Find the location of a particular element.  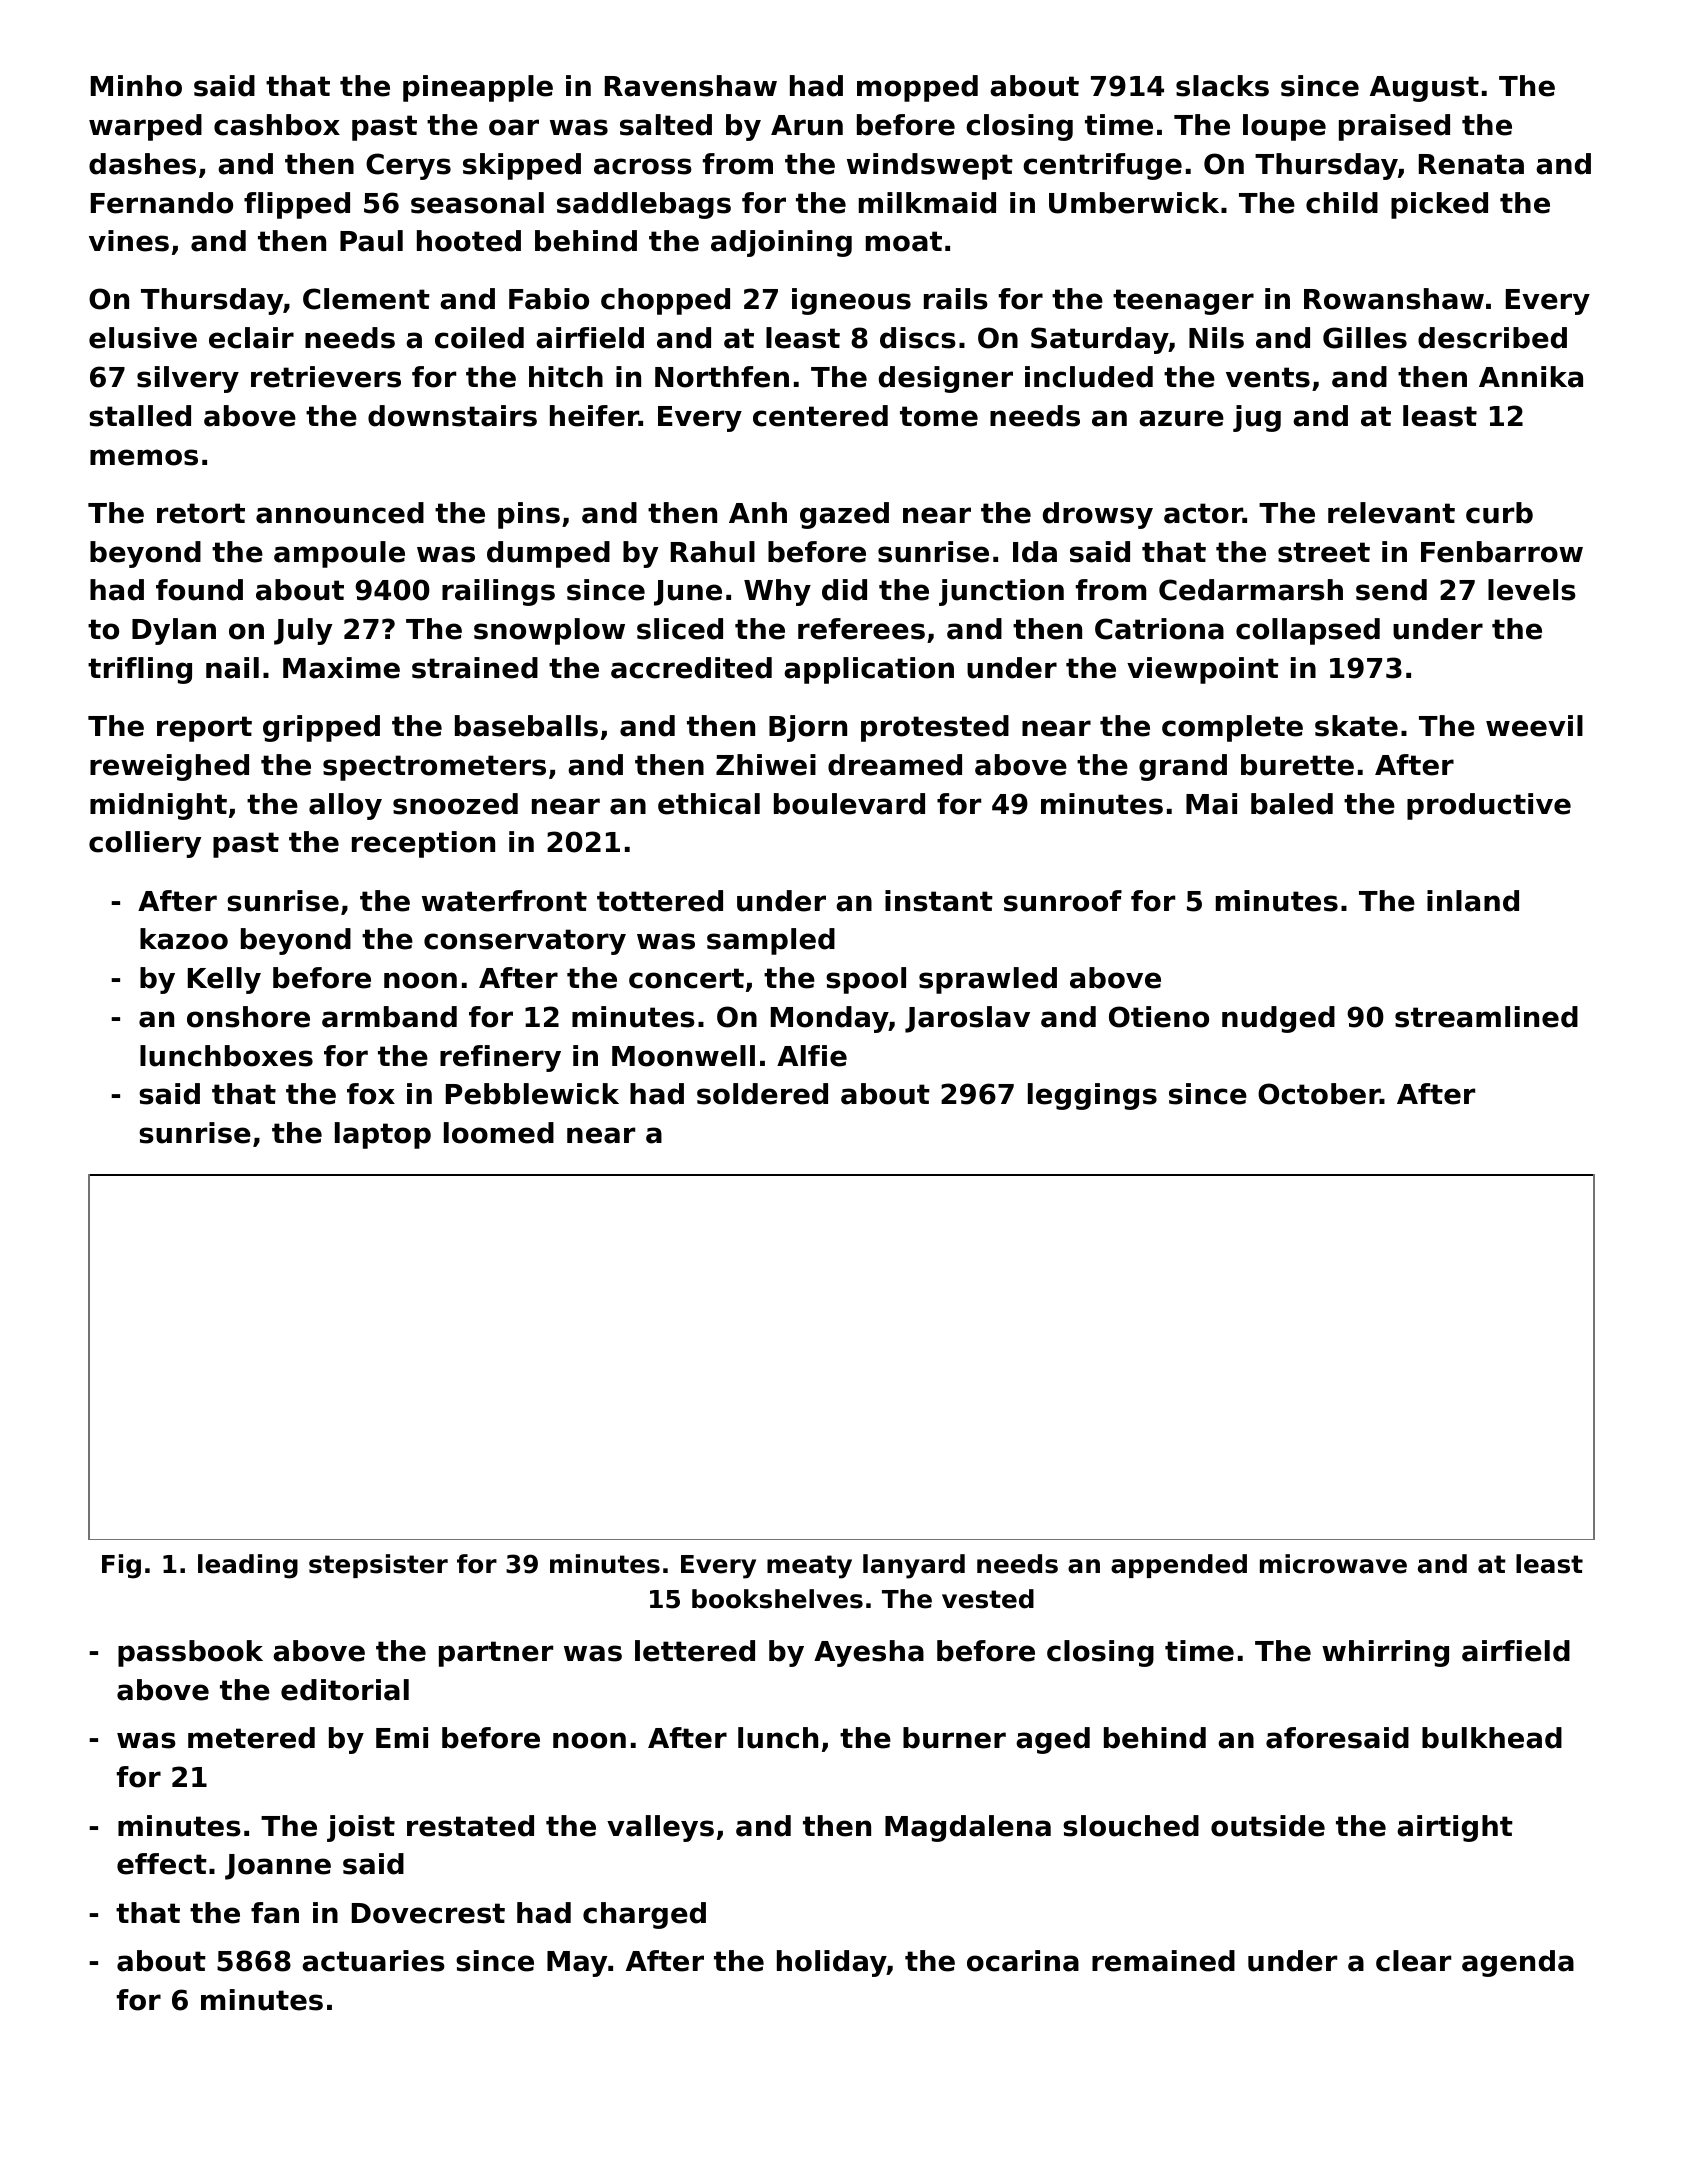

whirring is located at coordinates (1385, 1653).
